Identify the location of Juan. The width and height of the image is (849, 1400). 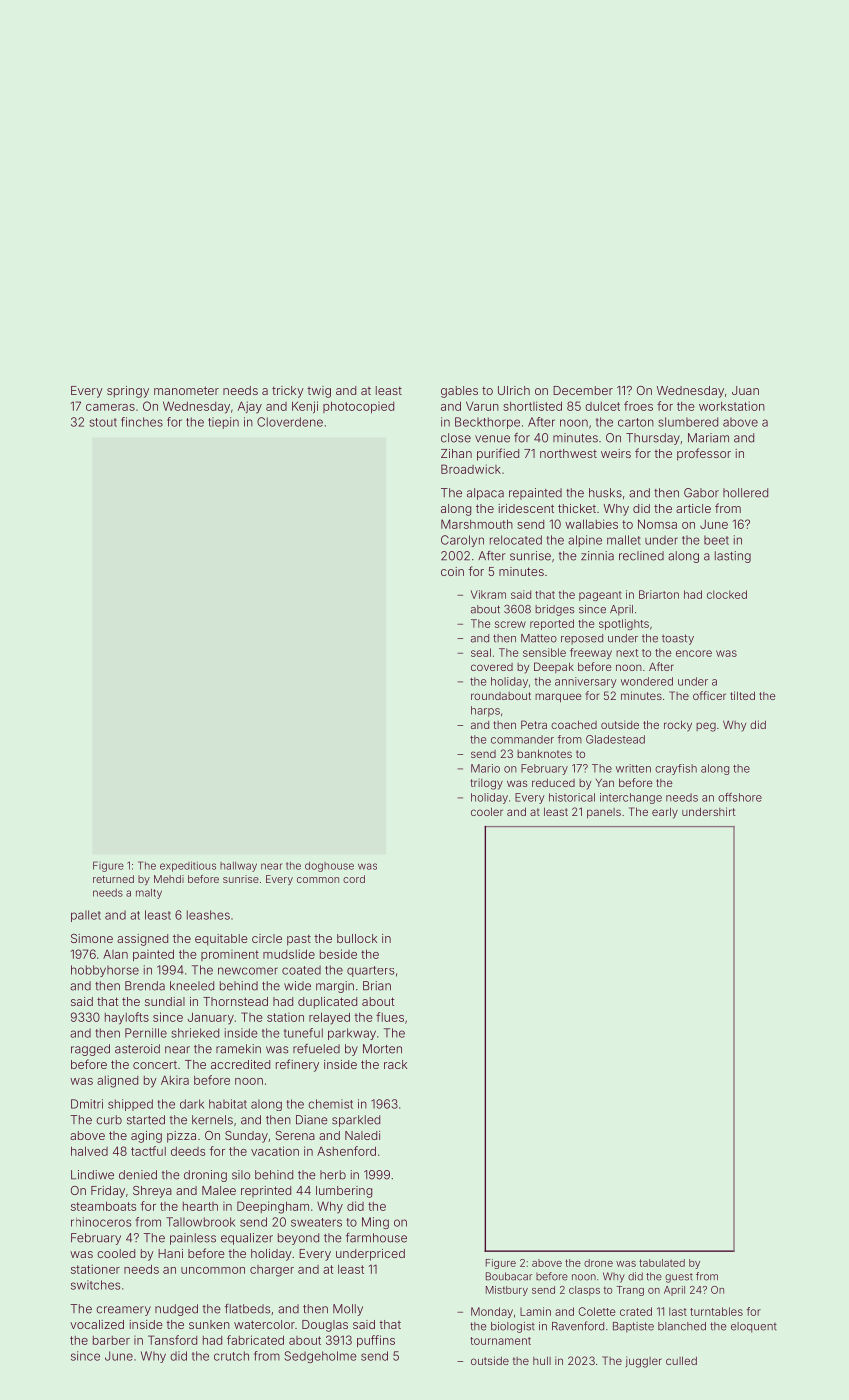
(745, 390).
